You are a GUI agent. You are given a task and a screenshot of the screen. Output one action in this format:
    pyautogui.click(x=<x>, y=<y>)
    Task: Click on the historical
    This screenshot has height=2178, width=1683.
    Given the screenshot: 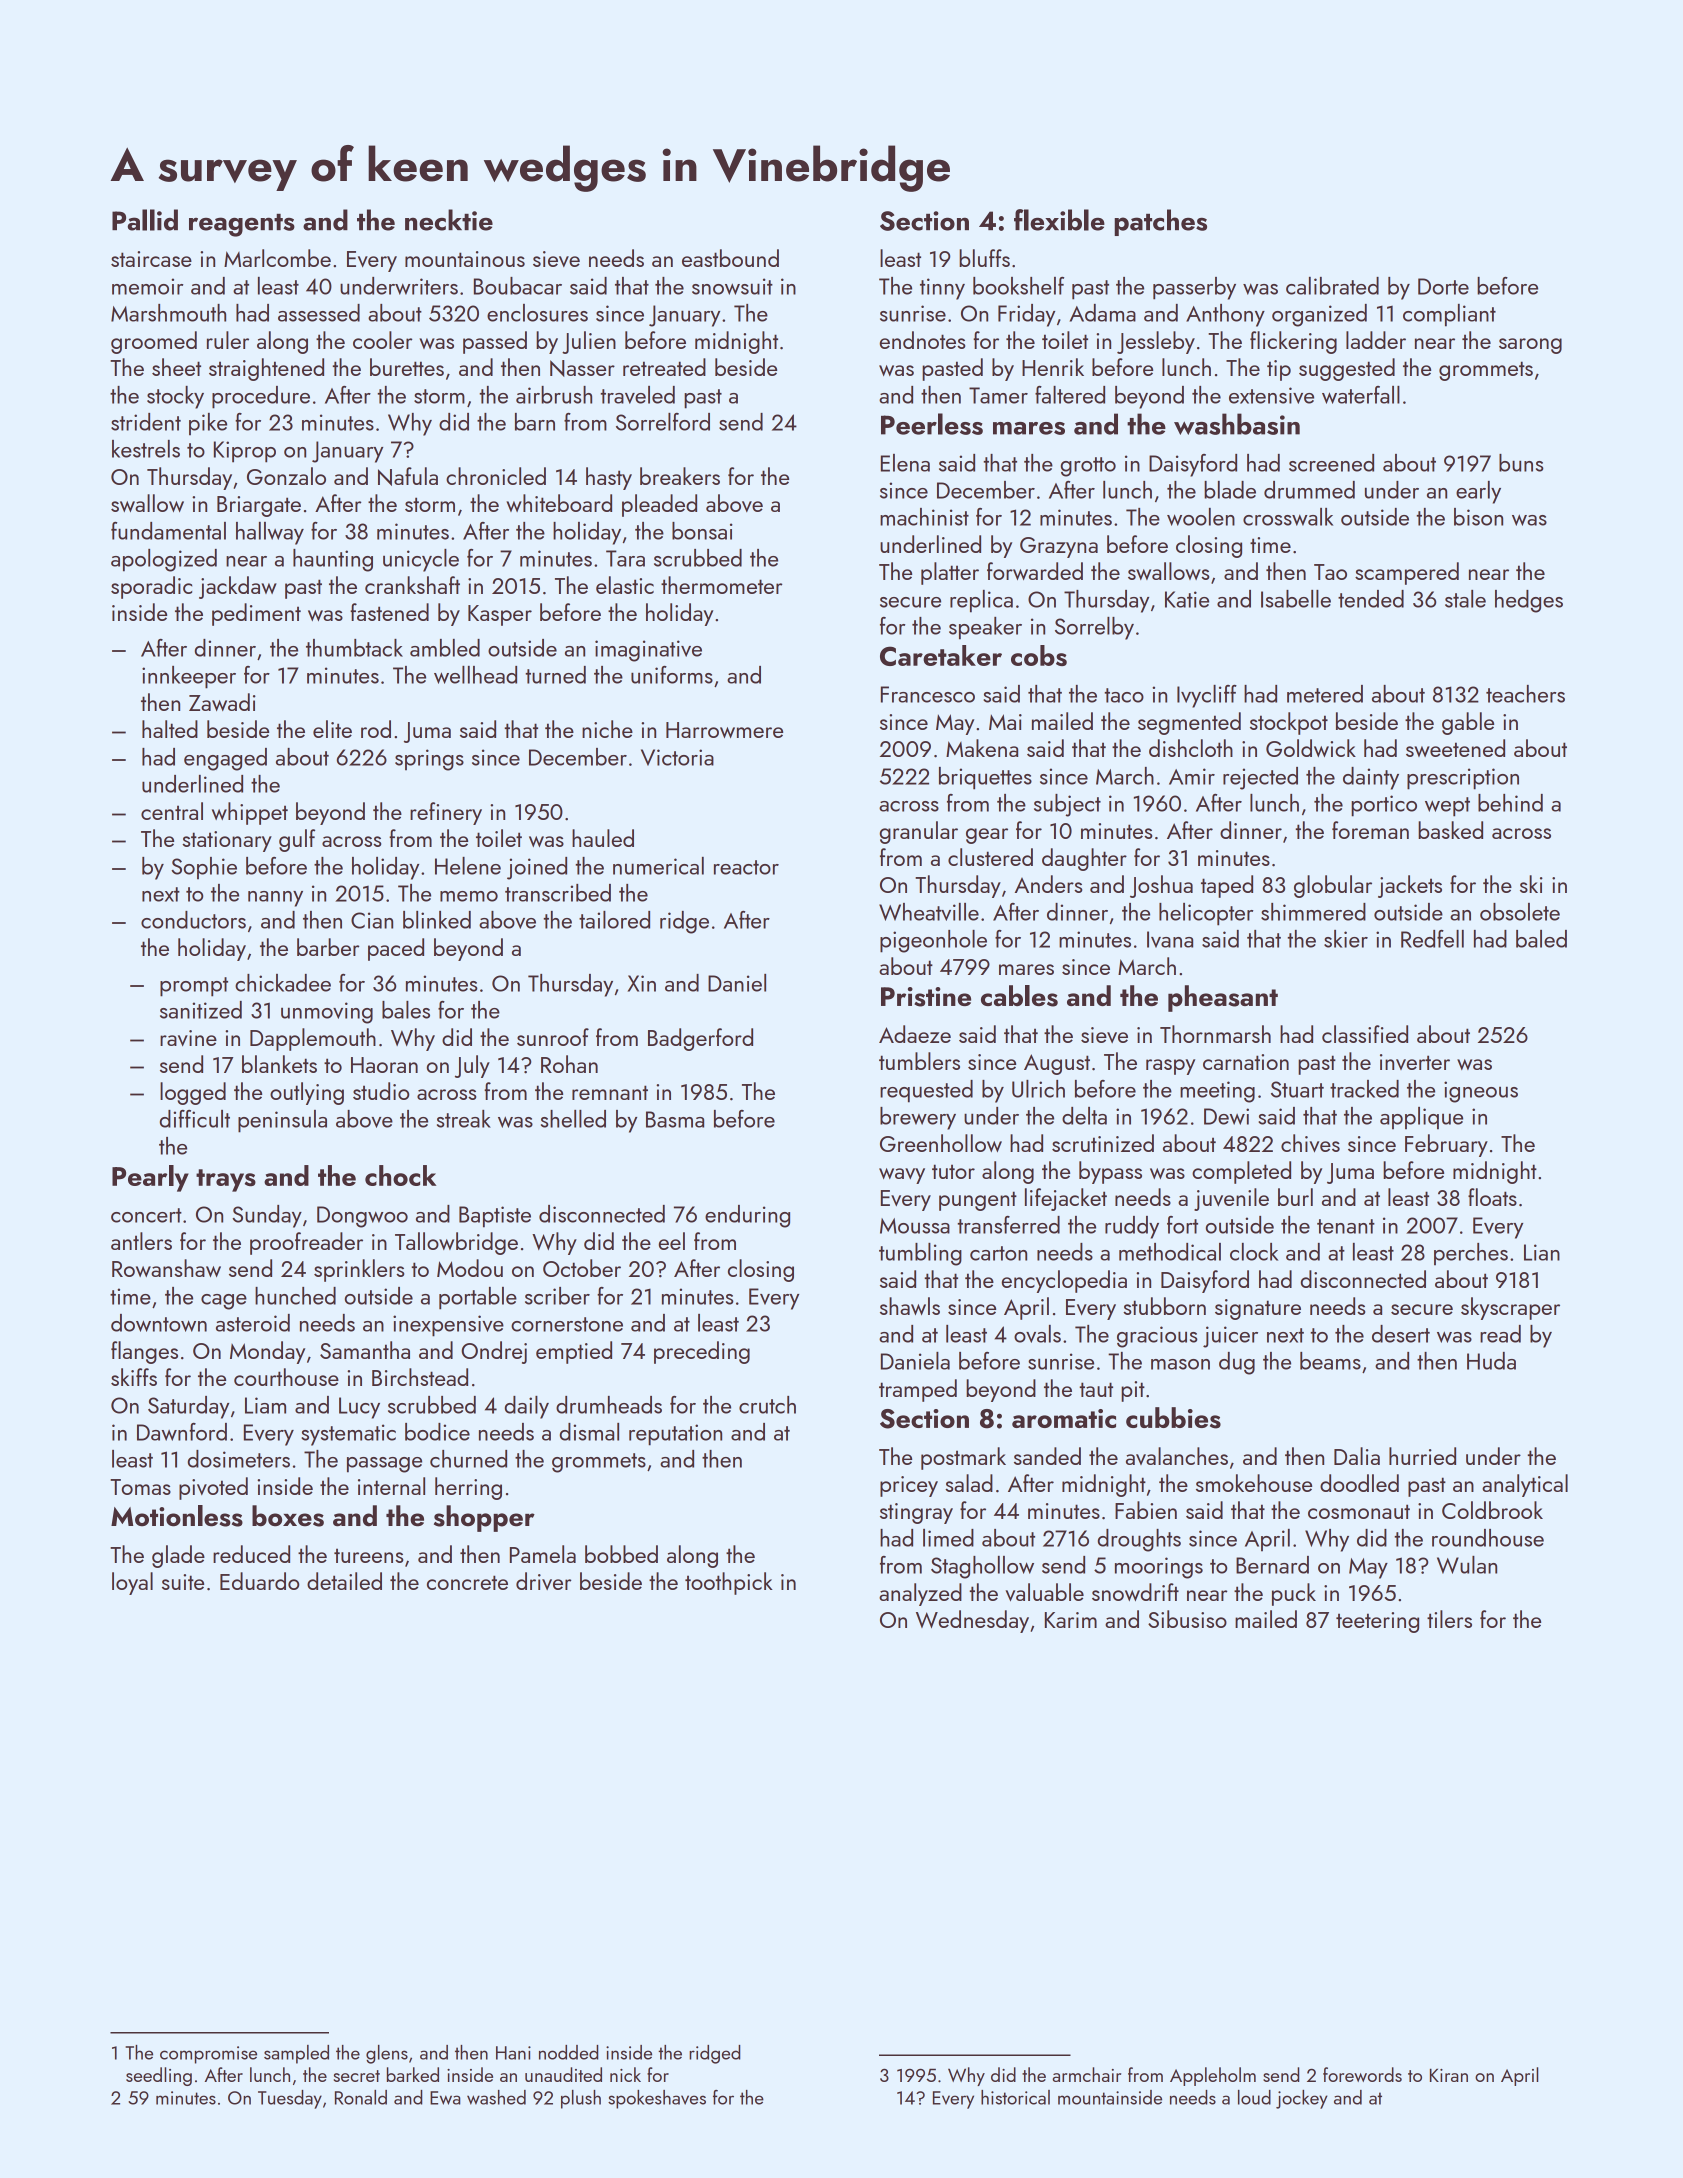 What is the action you would take?
    pyautogui.click(x=1015, y=2097)
